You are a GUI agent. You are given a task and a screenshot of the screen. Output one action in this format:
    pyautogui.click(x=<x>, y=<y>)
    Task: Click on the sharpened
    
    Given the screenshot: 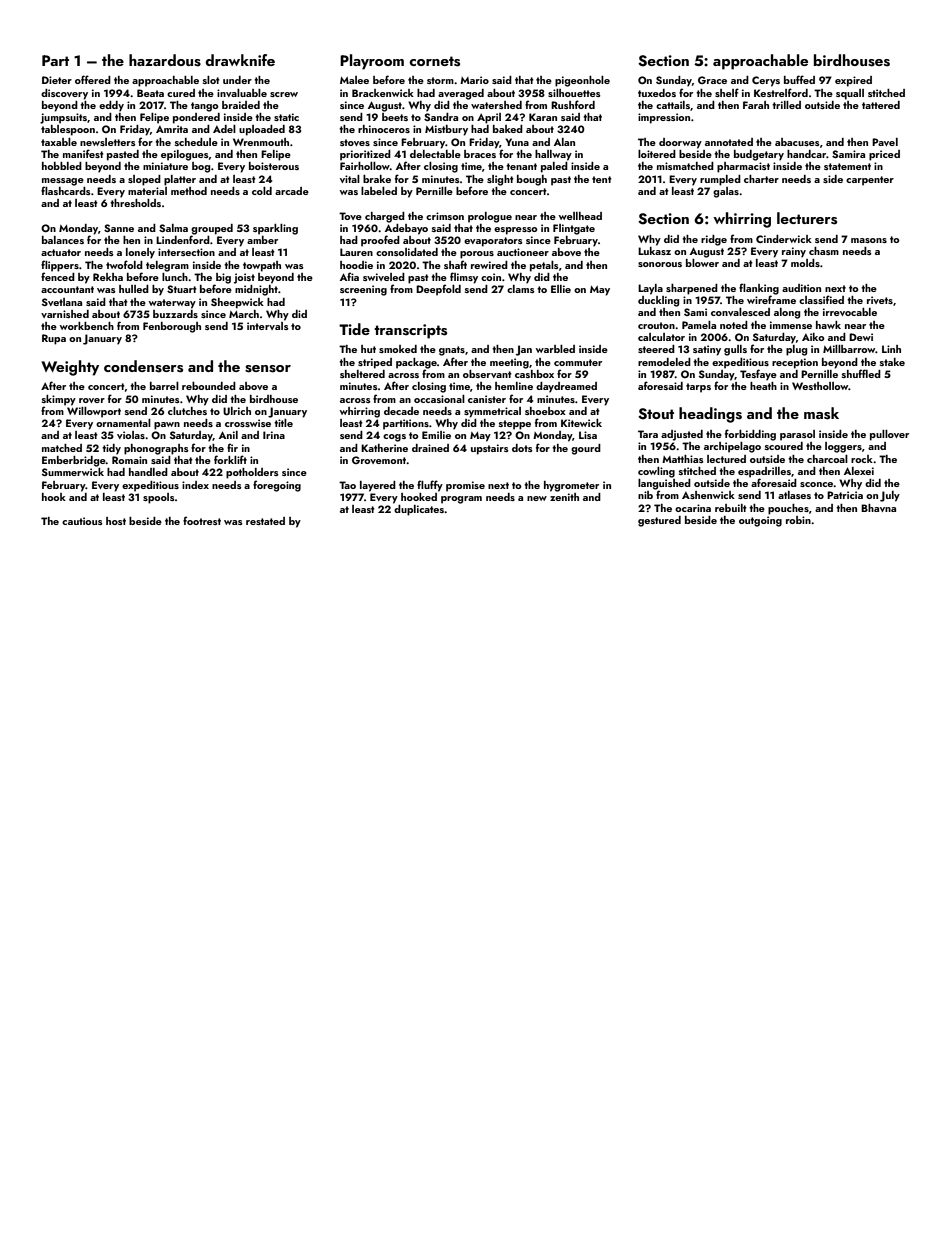 What is the action you would take?
    pyautogui.click(x=692, y=289)
